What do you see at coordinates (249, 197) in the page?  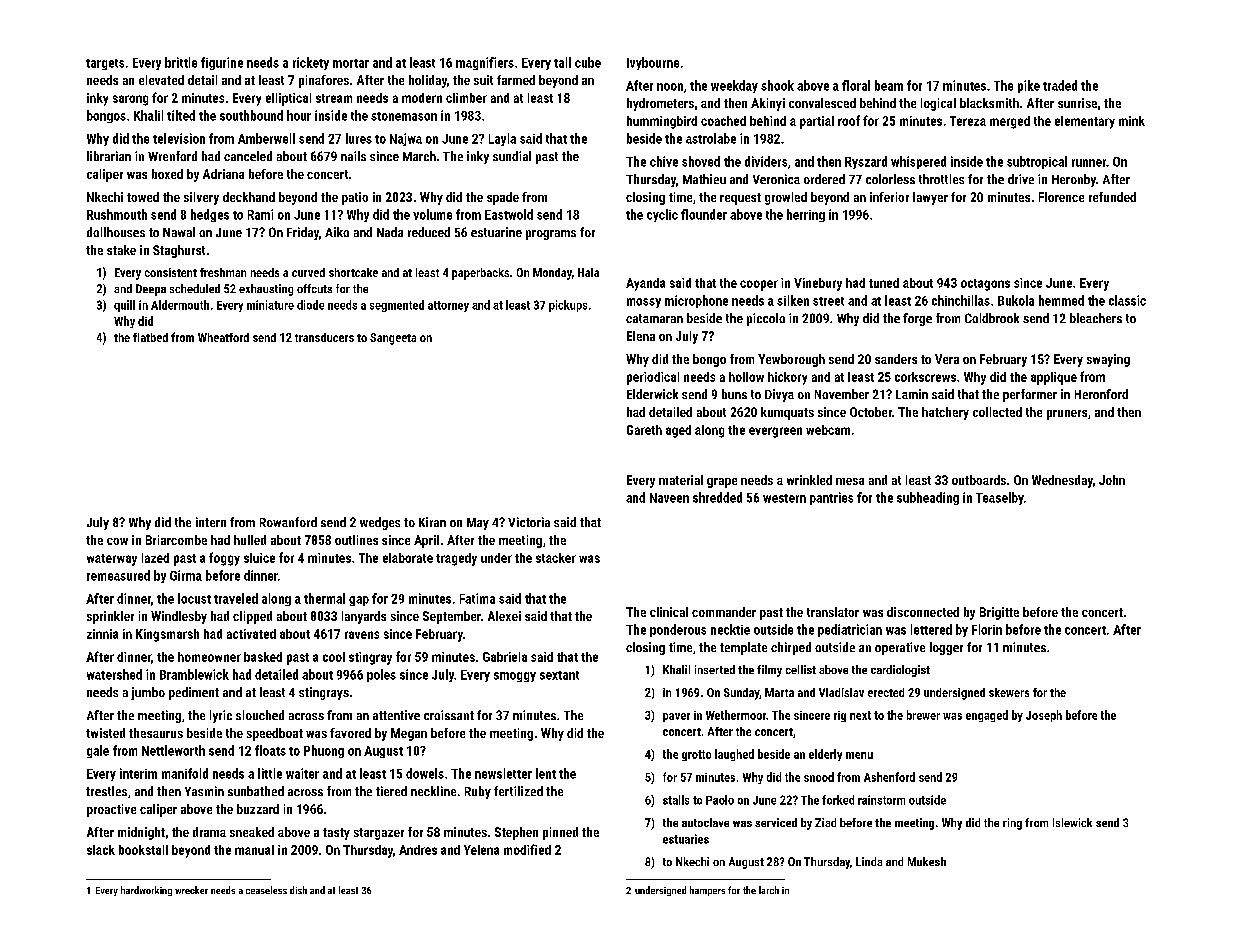 I see `deckhand` at bounding box center [249, 197].
